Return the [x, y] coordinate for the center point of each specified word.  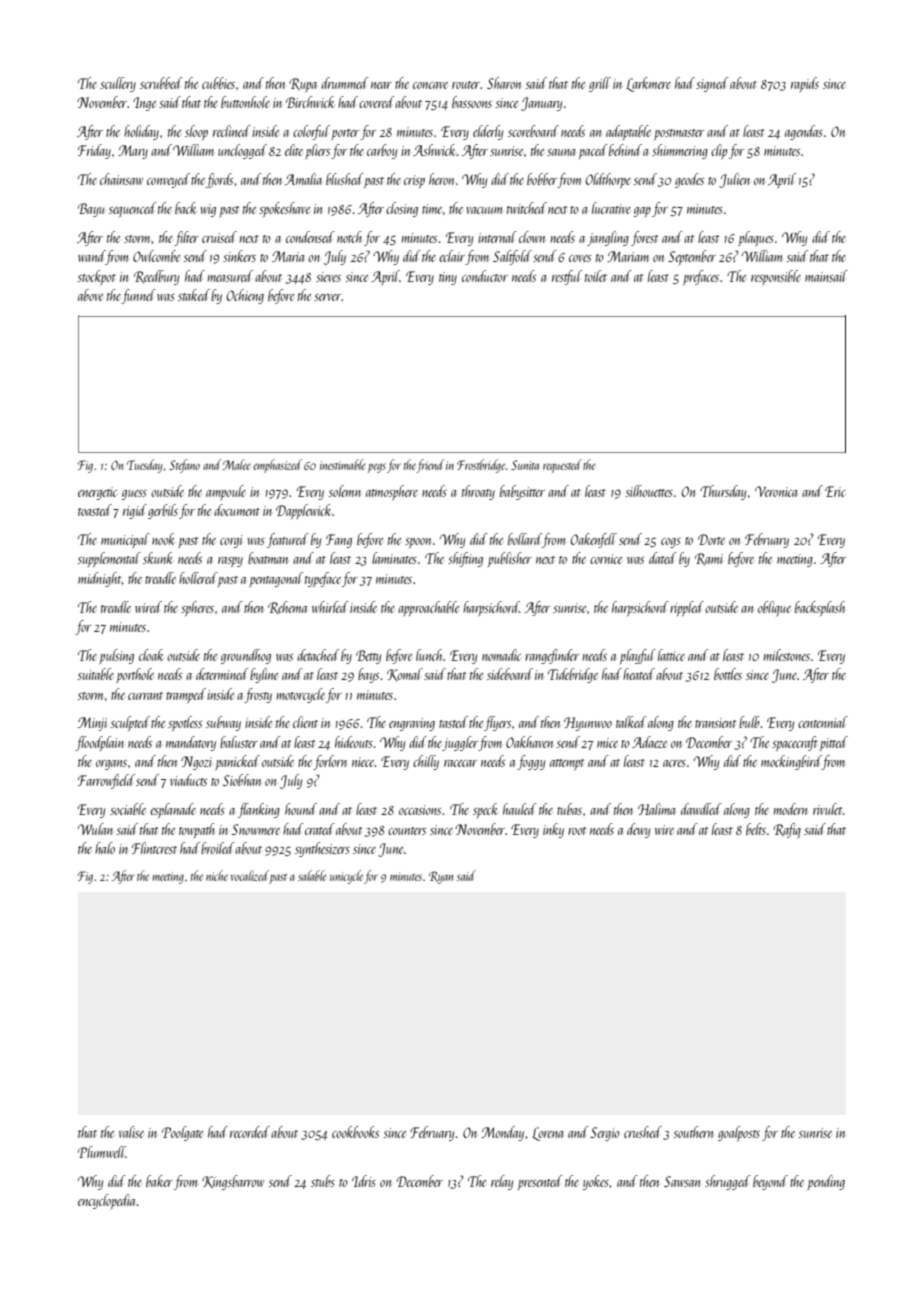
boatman [268, 558]
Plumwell [102, 1152]
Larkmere [648, 84]
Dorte [711, 539]
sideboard [510, 674]
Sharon [504, 83]
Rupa [303, 85]
